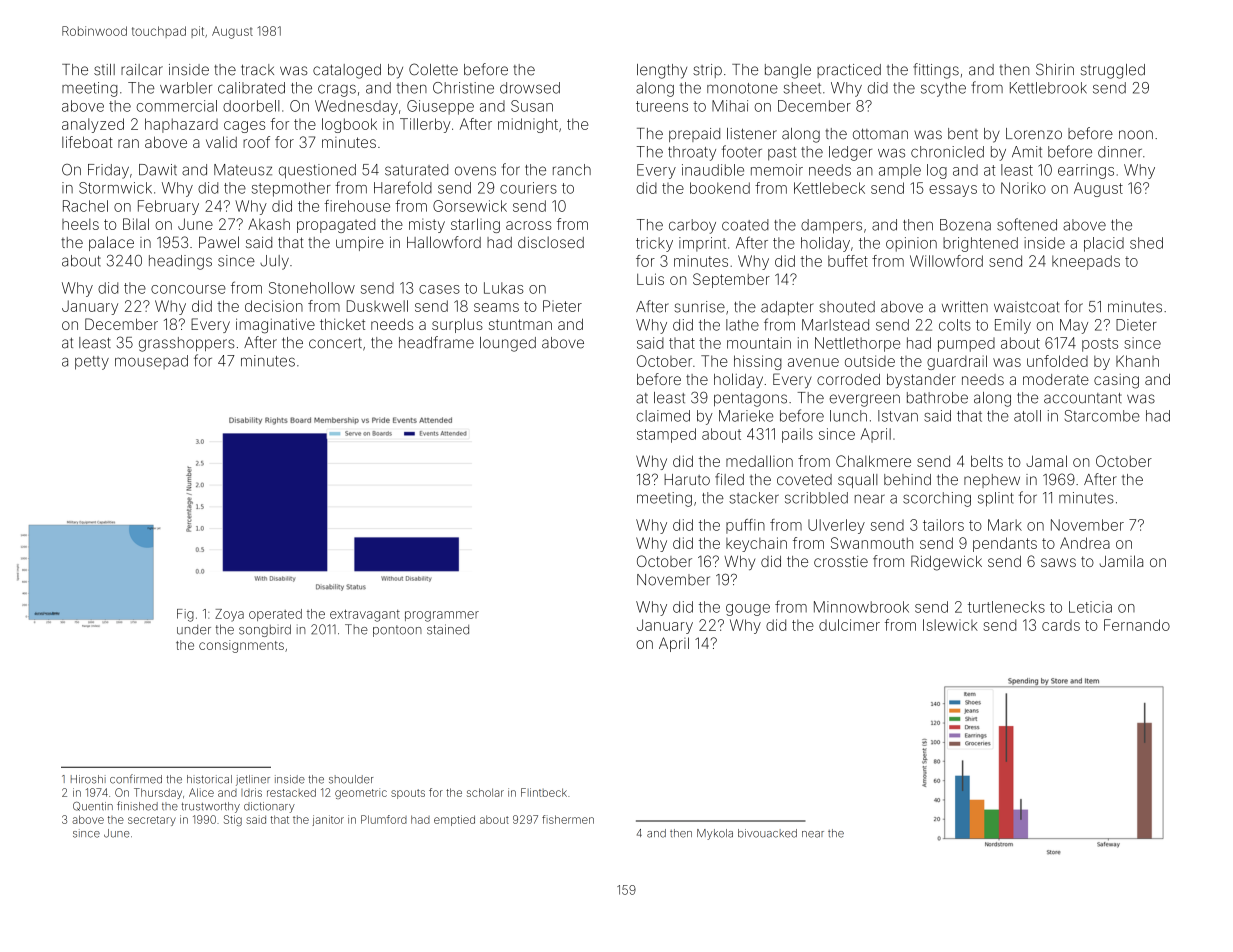 This image has height=952, width=1233. I want to click on kneepads, so click(1086, 262).
